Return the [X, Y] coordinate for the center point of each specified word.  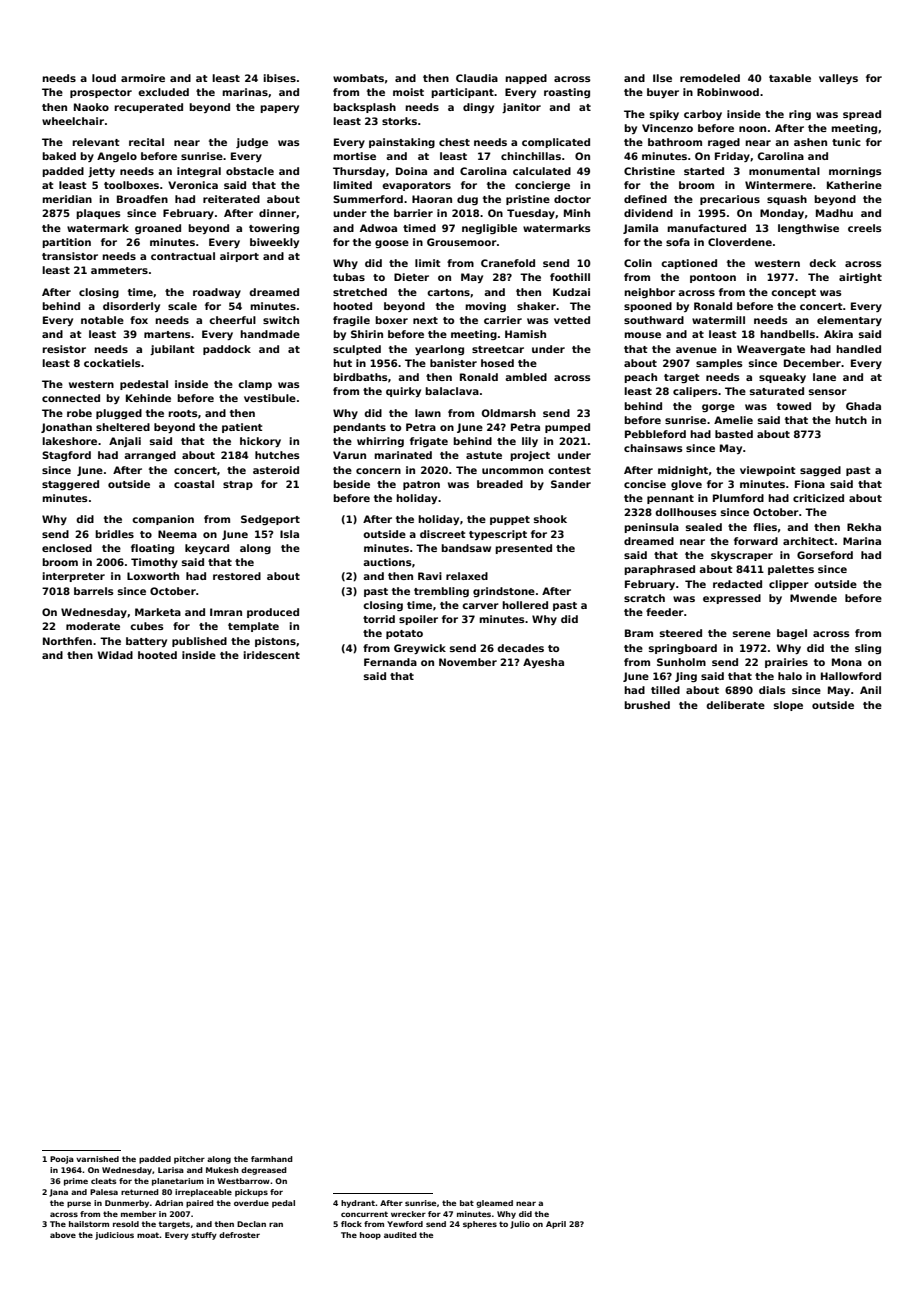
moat [148, 1235]
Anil [870, 690]
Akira [838, 334]
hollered [525, 605]
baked [59, 156]
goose [392, 244]
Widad [115, 655]
